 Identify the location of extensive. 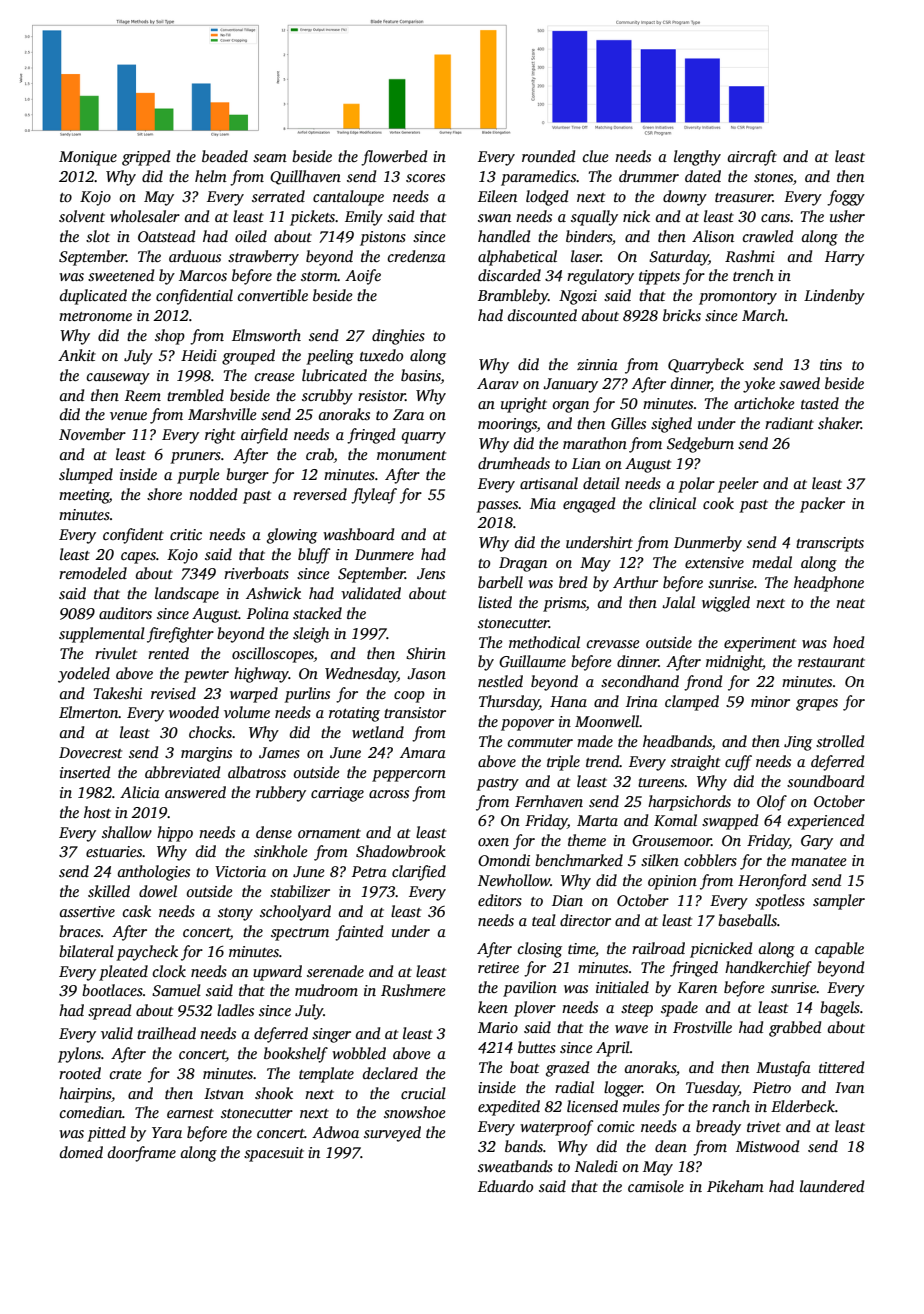
(714, 562).
